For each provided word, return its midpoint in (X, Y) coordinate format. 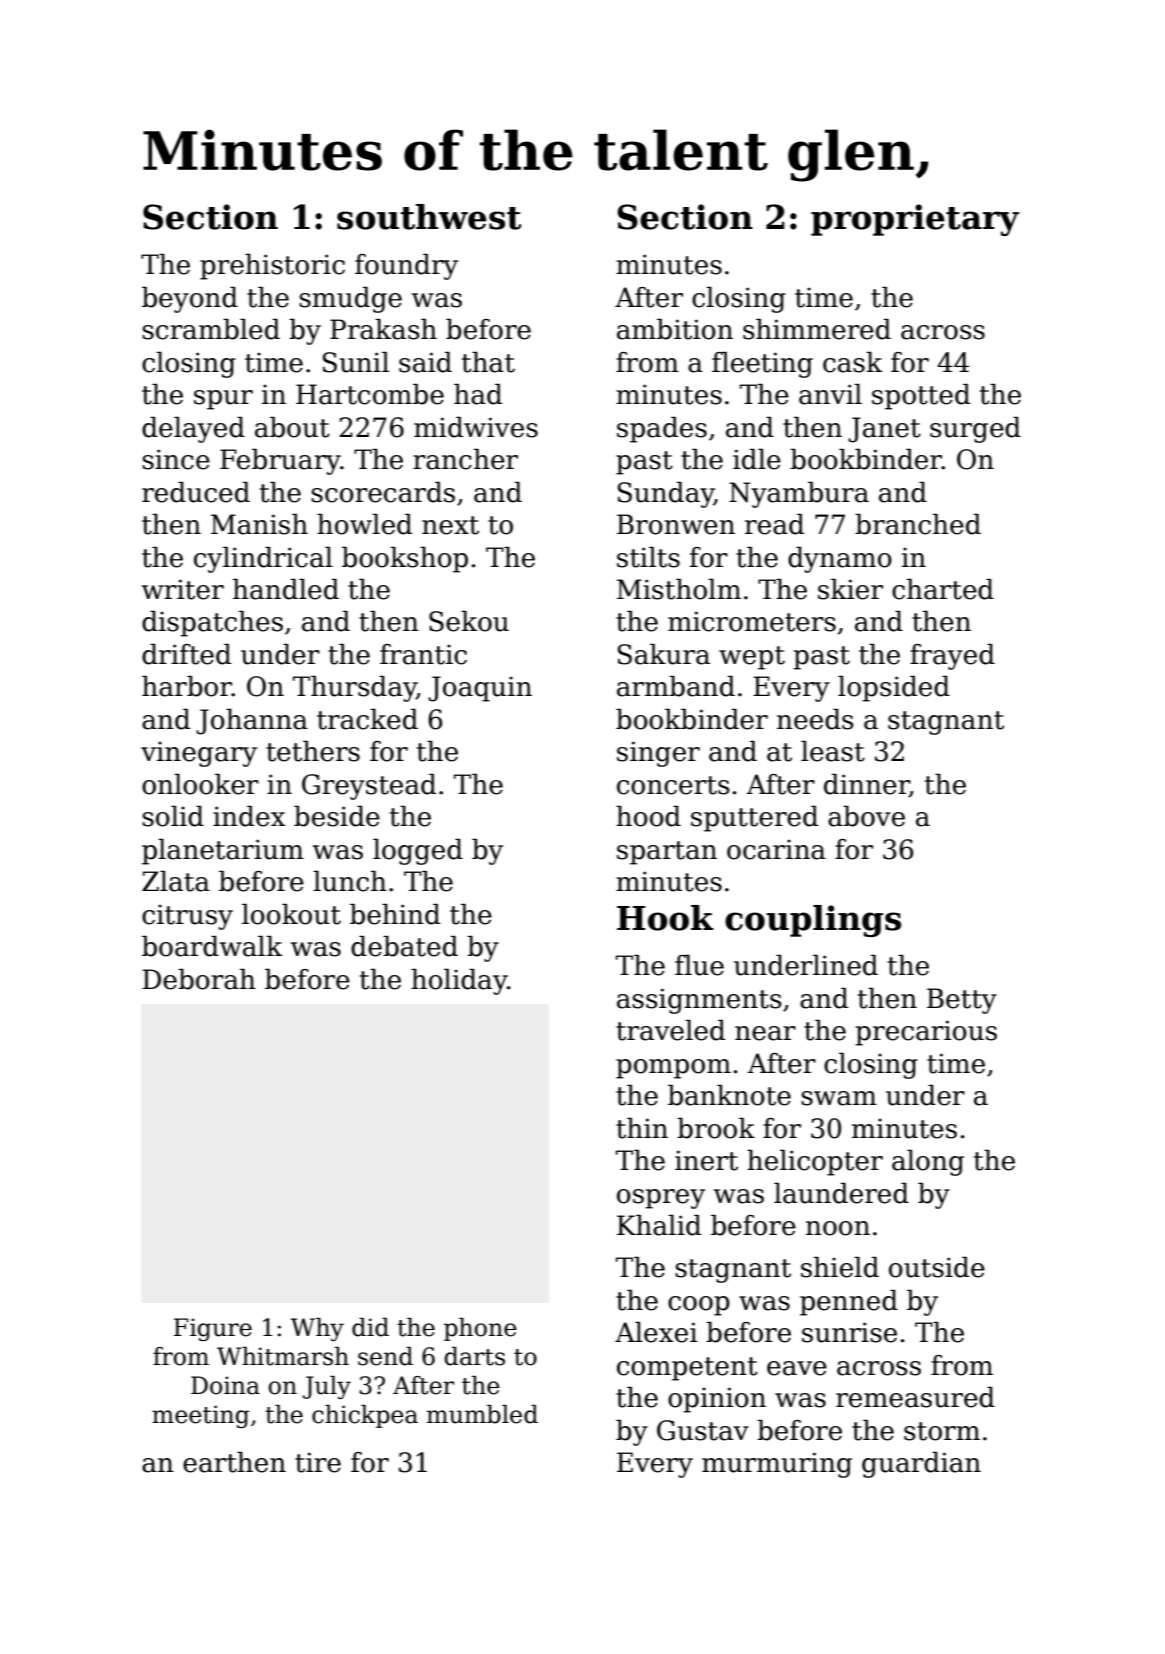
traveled (670, 1030)
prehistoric (272, 267)
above (866, 816)
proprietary (915, 220)
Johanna (252, 722)
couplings (813, 921)
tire (318, 1462)
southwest (429, 217)
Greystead (369, 787)
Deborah (199, 979)
